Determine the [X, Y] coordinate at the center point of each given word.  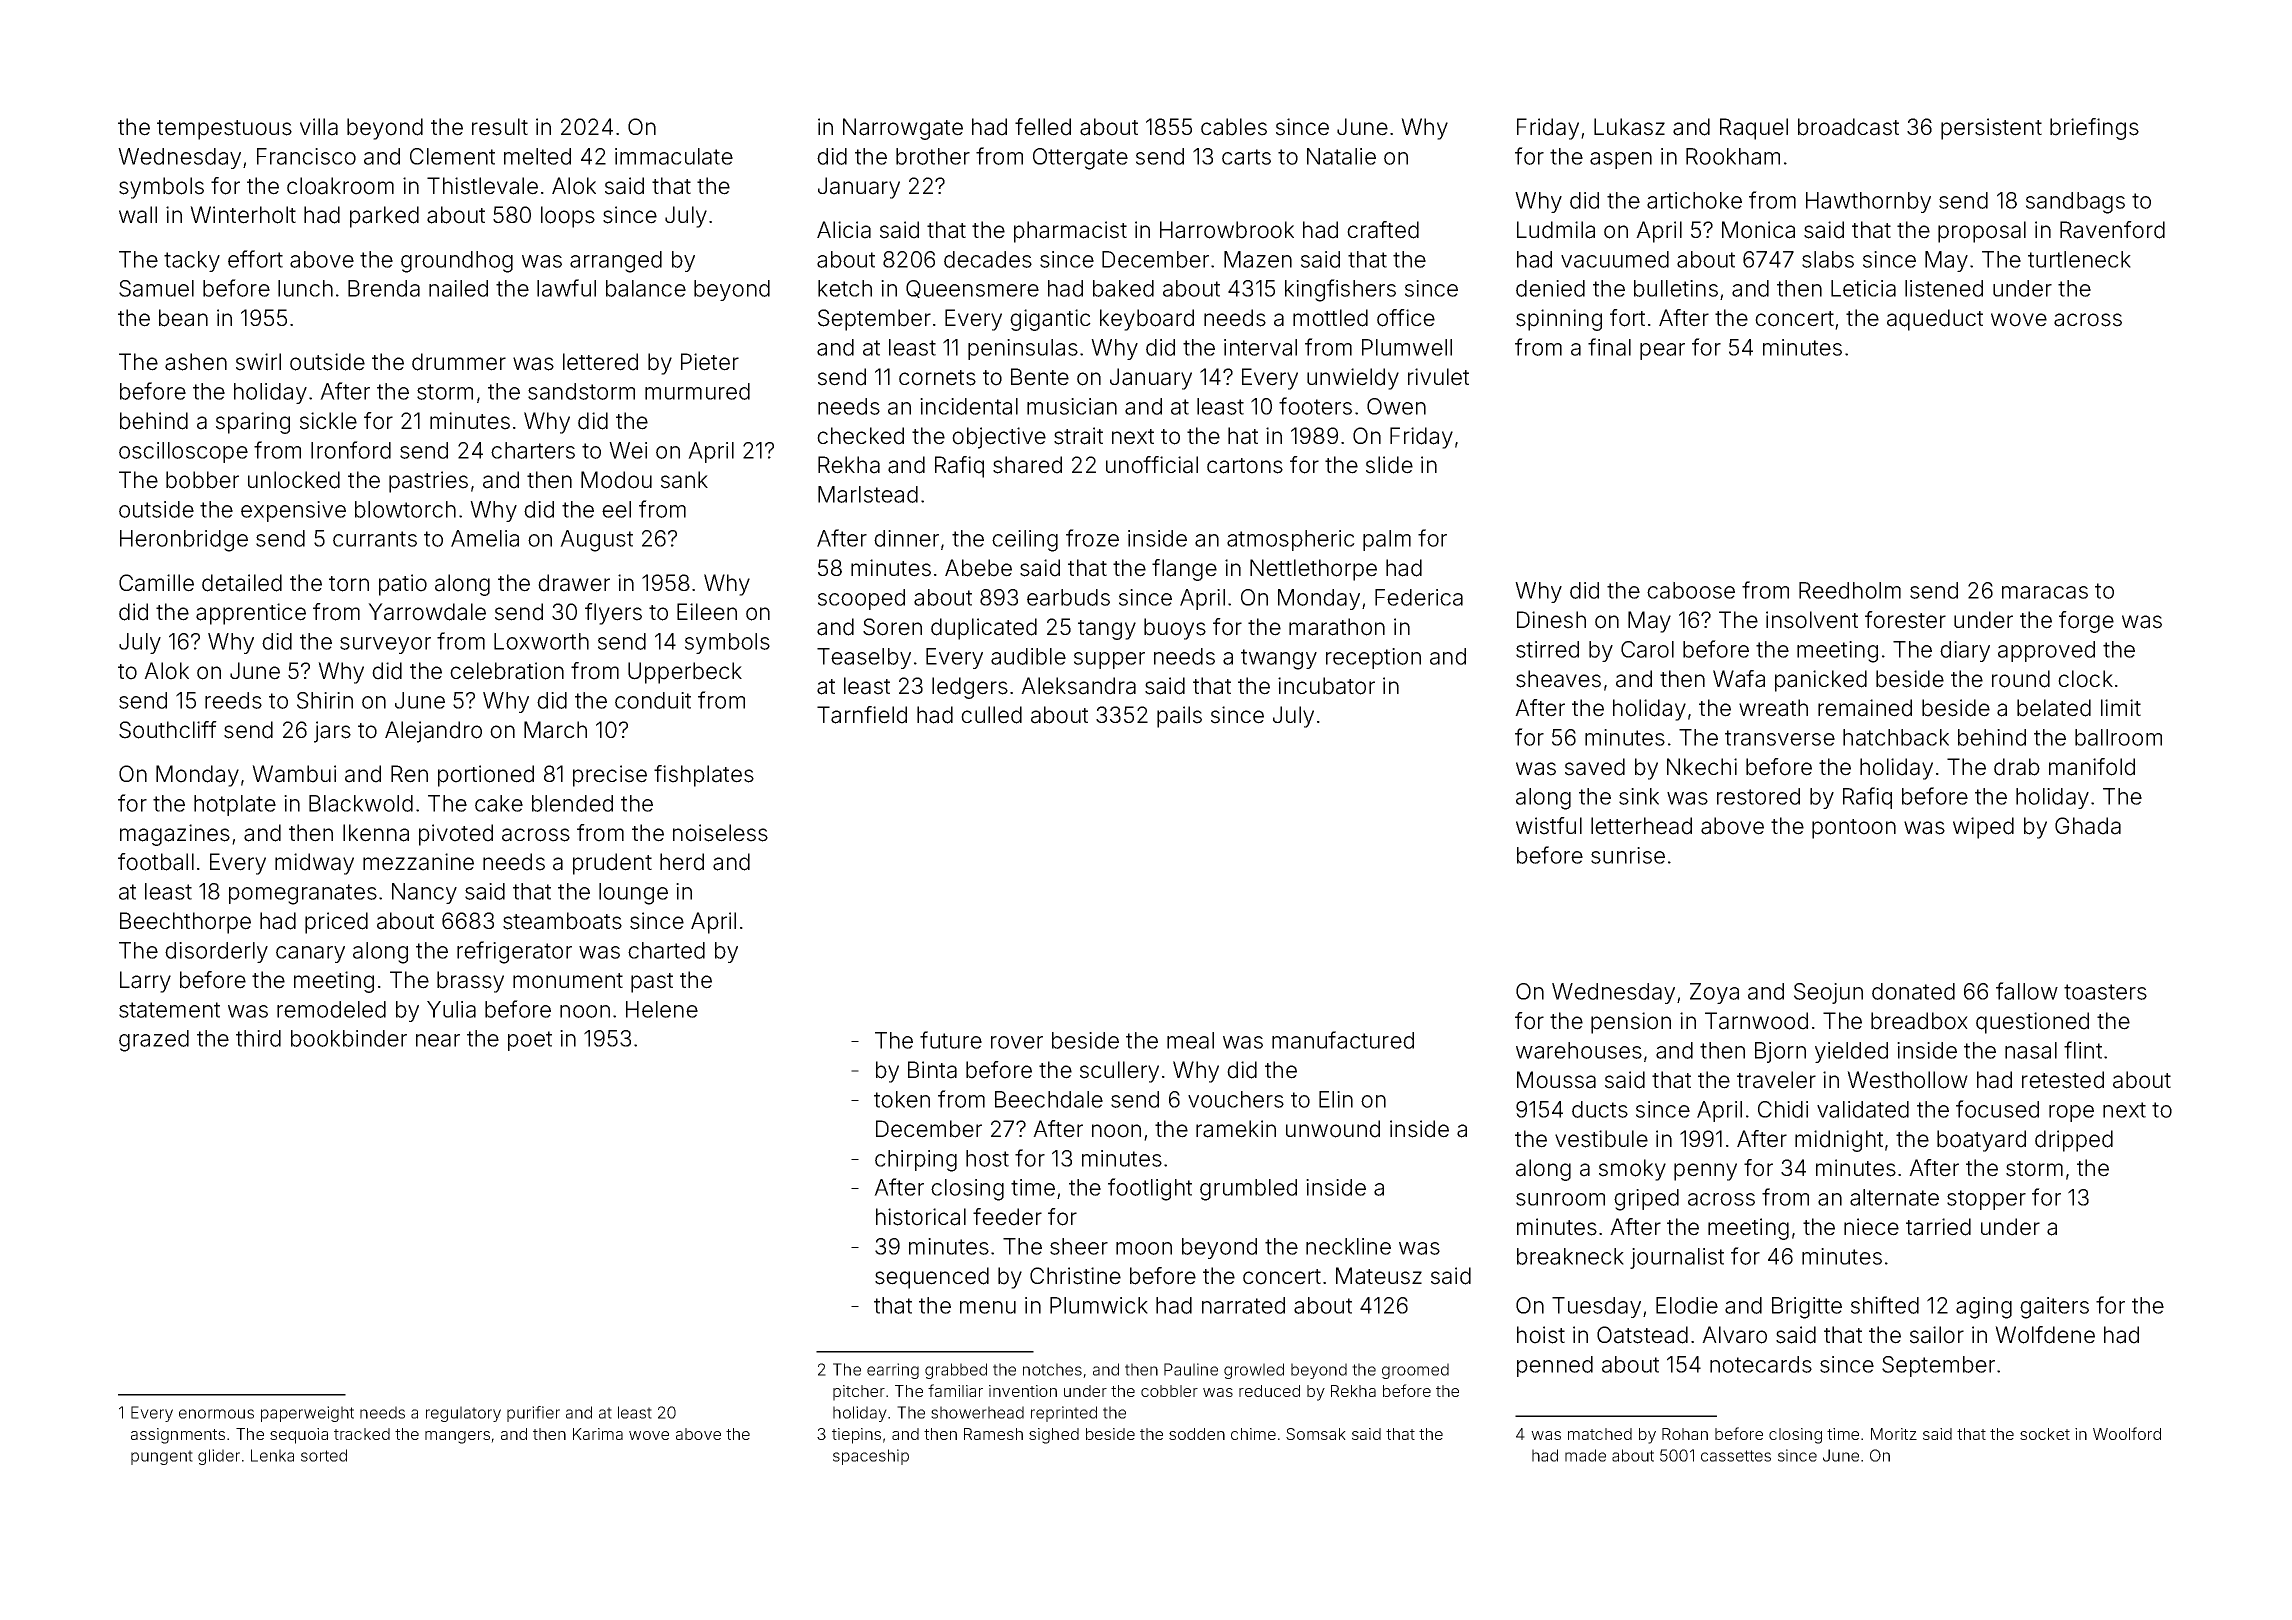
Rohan [1685, 1434]
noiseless [720, 833]
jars [332, 732]
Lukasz [1629, 127]
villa [319, 127]
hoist [1541, 1335]
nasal [2031, 1050]
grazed [154, 1041]
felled [1043, 127]
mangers [457, 1437]
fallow [2027, 991]
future [951, 1040]
